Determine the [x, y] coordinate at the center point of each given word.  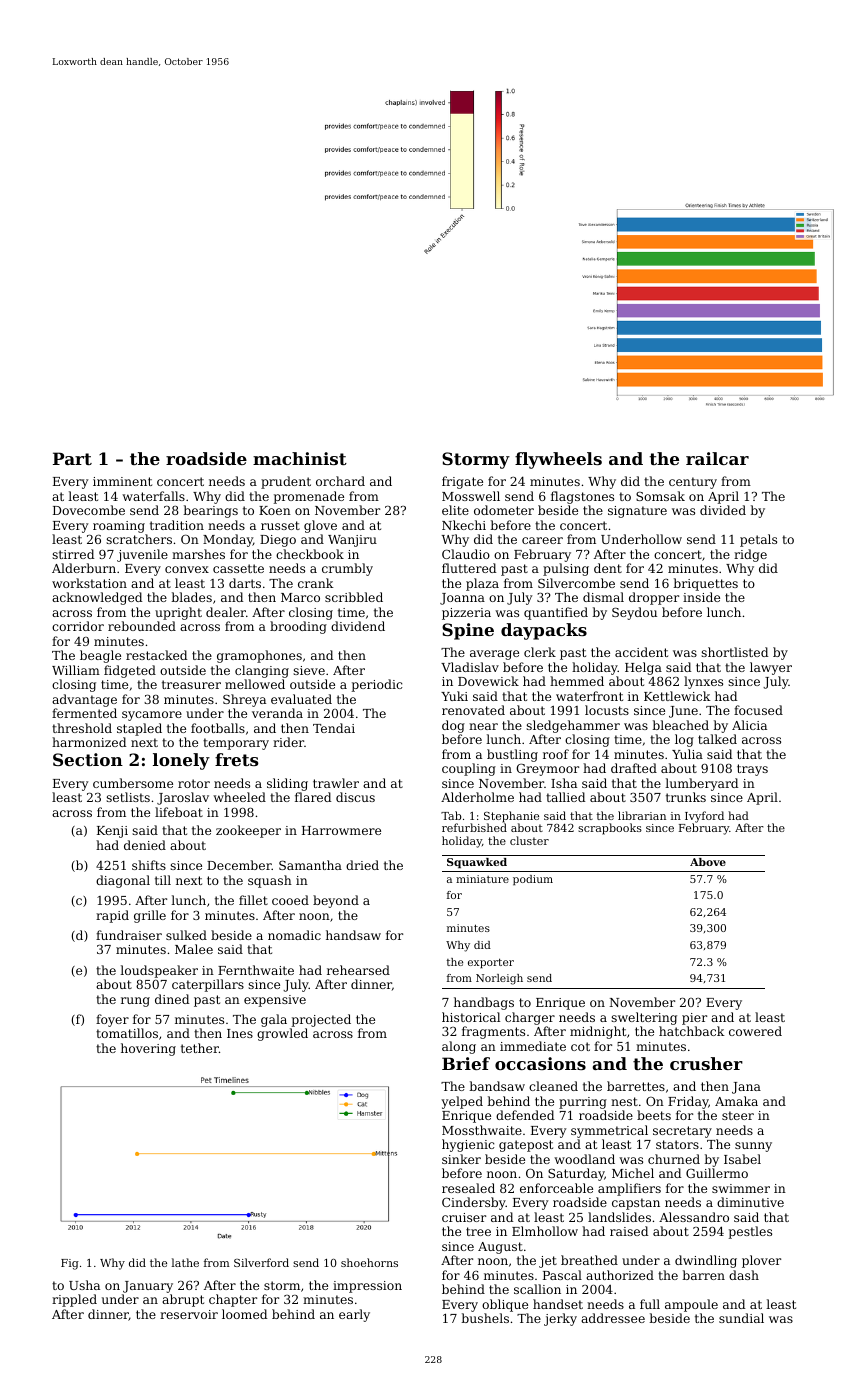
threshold [82, 728]
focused [758, 710]
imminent [122, 481]
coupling [469, 769]
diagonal [123, 881]
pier [694, 1019]
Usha [84, 1285]
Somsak [660, 496]
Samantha [310, 865]
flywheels [558, 460]
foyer [112, 1020]
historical [471, 1017]
